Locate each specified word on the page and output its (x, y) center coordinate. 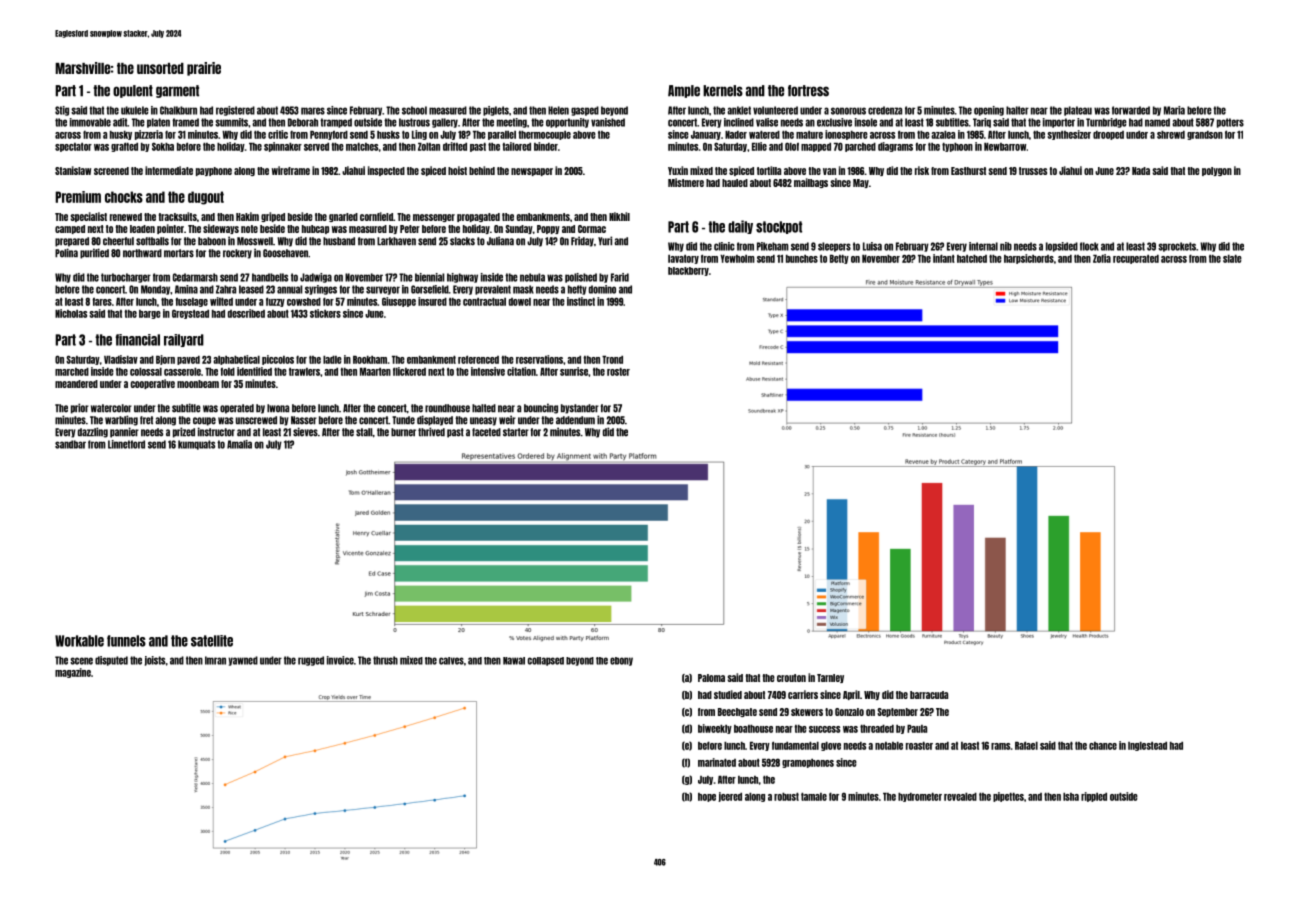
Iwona (278, 408)
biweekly (715, 729)
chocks (124, 197)
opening (989, 111)
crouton (791, 678)
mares (313, 111)
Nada (1141, 171)
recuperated (1136, 259)
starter (516, 432)
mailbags (811, 183)
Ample (684, 91)
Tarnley (830, 678)
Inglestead (1147, 746)
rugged (311, 661)
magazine (73, 673)
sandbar (70, 444)
